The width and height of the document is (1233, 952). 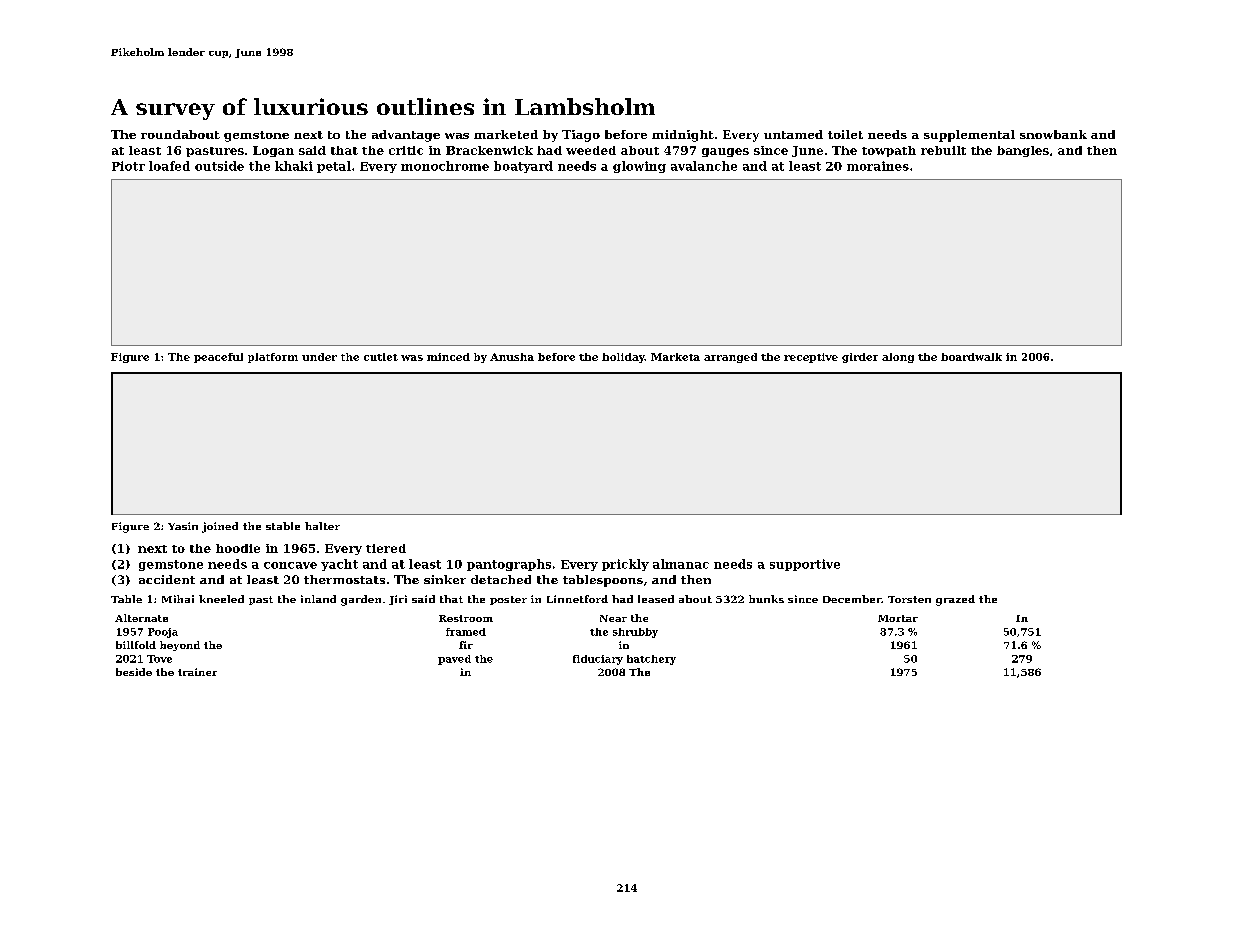 What do you see at coordinates (454, 660) in the document?
I see `paved` at bounding box center [454, 660].
